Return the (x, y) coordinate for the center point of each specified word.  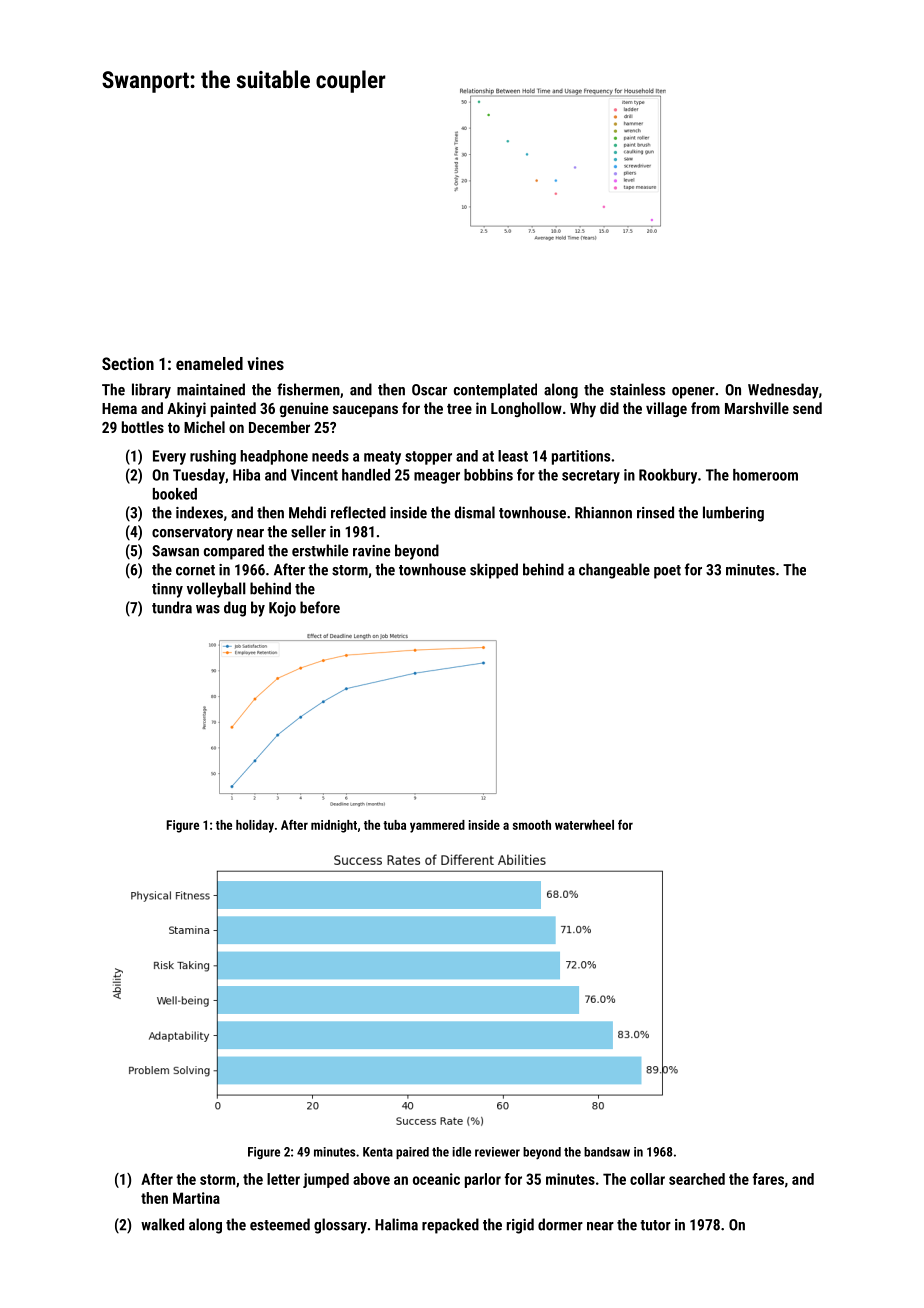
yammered (437, 826)
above (371, 1179)
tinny (167, 590)
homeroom (765, 475)
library (151, 391)
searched (697, 1179)
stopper (428, 458)
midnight (334, 826)
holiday (255, 826)
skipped (494, 571)
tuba (394, 825)
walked (162, 1224)
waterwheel (584, 825)
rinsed (655, 512)
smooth (532, 825)
